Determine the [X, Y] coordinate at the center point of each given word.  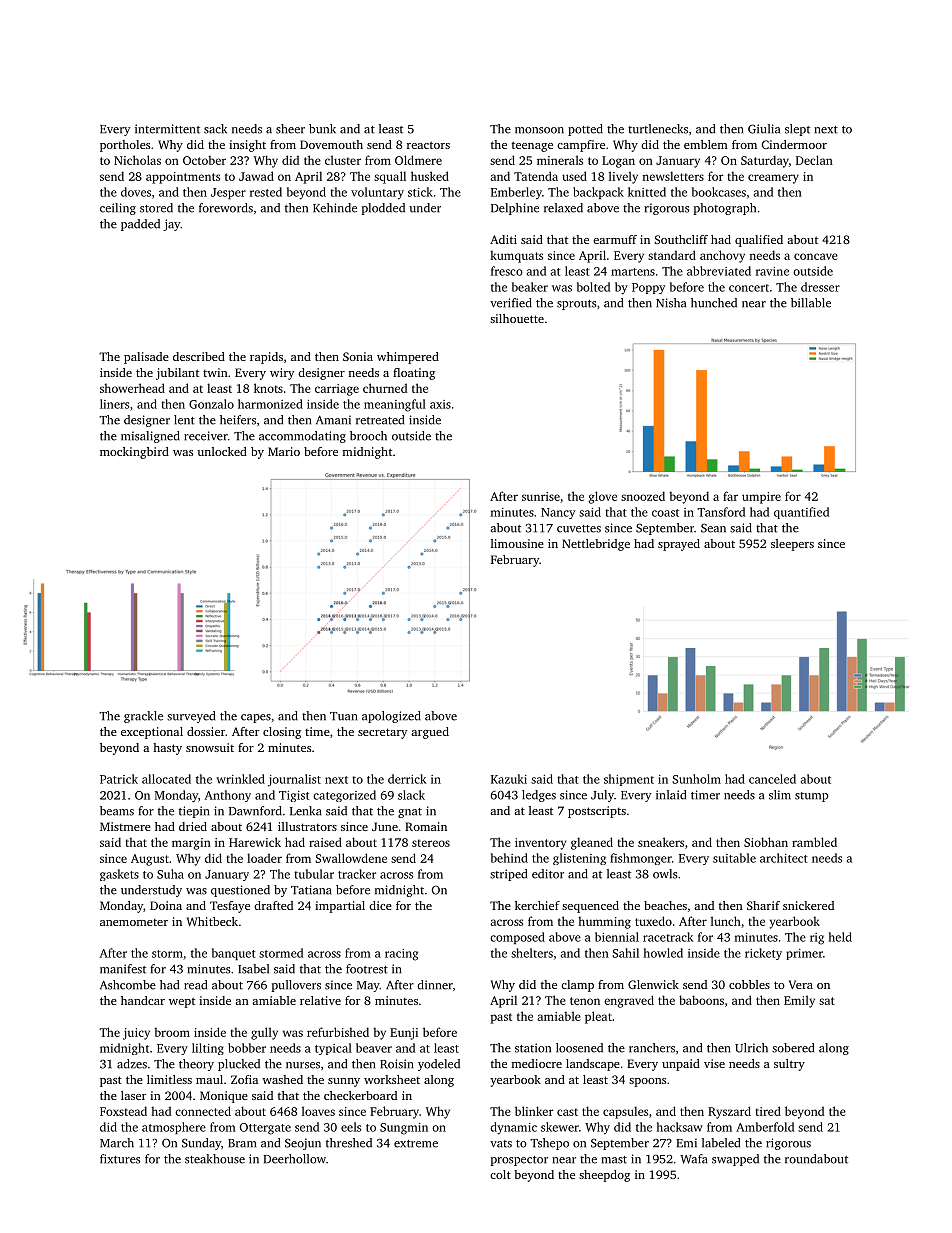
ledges [539, 796]
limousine [517, 543]
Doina [166, 905]
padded [140, 225]
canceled [772, 779]
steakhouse [215, 1159]
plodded [383, 209]
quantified [801, 513]
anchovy [722, 256]
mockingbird [134, 453]
